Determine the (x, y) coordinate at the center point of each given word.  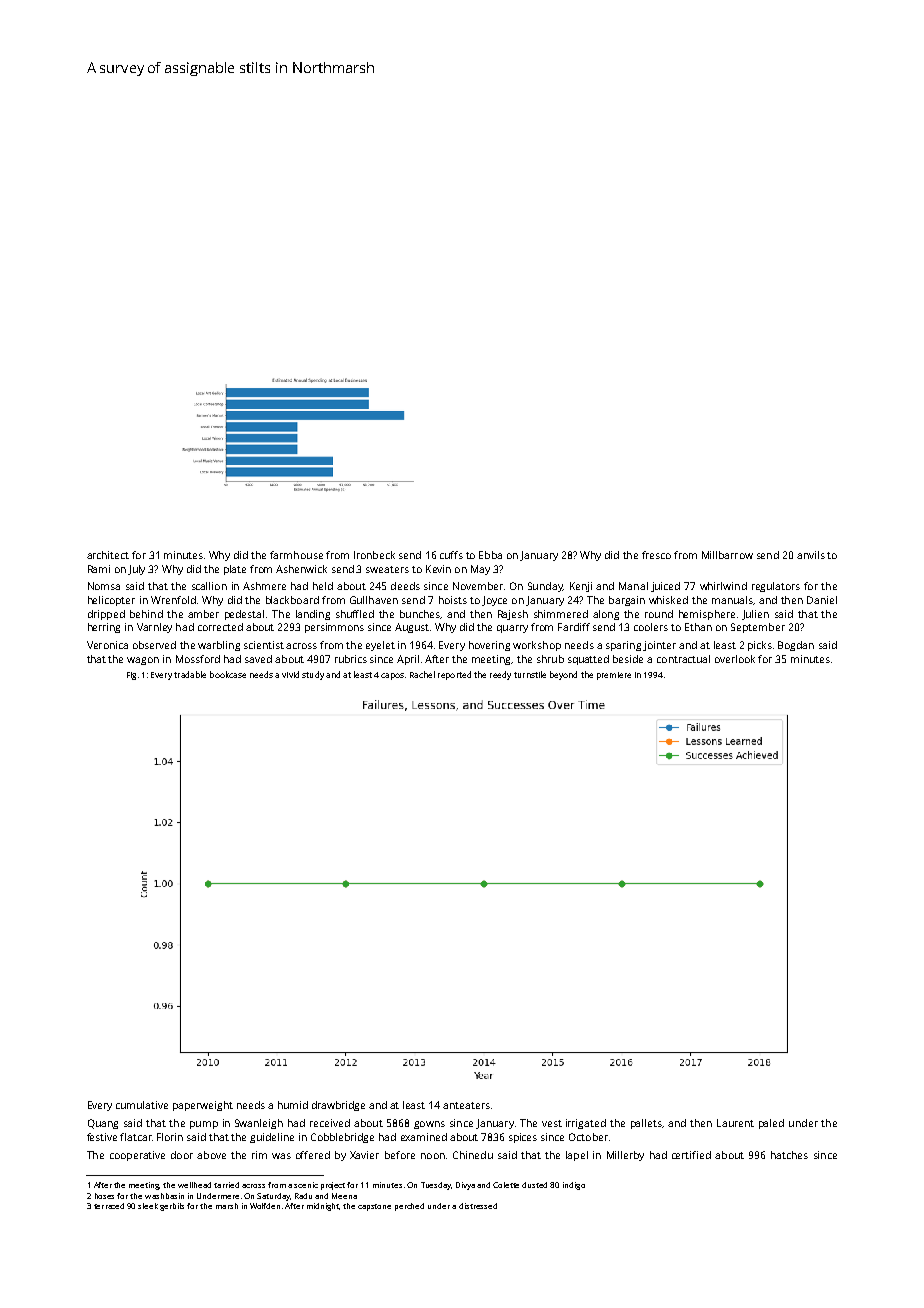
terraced (109, 1206)
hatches (789, 1155)
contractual (683, 659)
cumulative (142, 1105)
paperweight (203, 1106)
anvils (811, 555)
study (313, 675)
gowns (429, 1125)
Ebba (490, 555)
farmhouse (296, 555)
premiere (614, 676)
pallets (646, 1124)
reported (454, 675)
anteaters (466, 1105)
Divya (465, 1186)
